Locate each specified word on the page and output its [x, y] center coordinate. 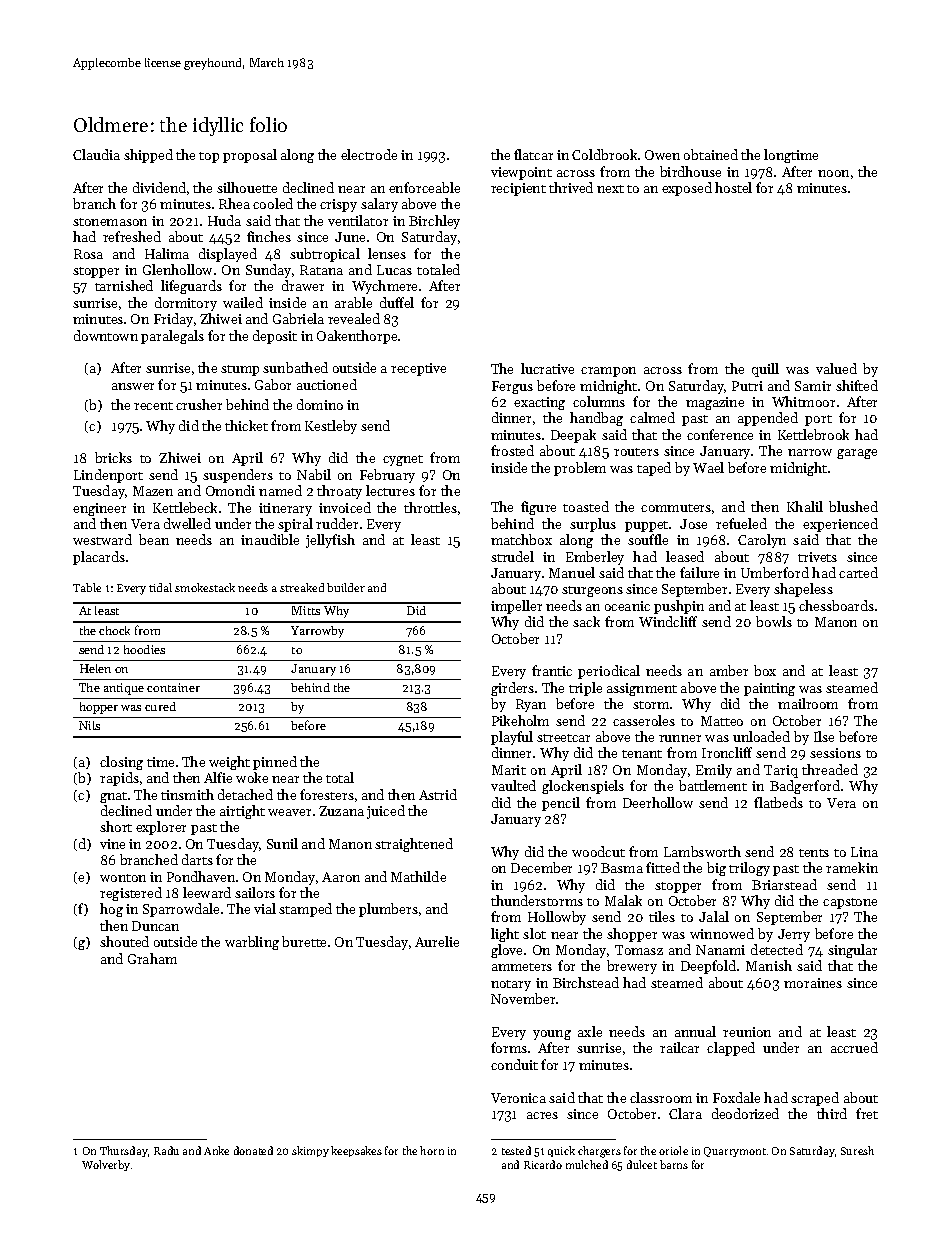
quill [765, 370]
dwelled [187, 523]
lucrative [547, 368]
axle [590, 1031]
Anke [216, 1150]
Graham [152, 958]
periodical [609, 672]
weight [229, 763]
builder [346, 587]
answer [133, 386]
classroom [661, 1097]
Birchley [434, 222]
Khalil [805, 506]
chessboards [836, 605]
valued [836, 368]
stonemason [110, 222]
